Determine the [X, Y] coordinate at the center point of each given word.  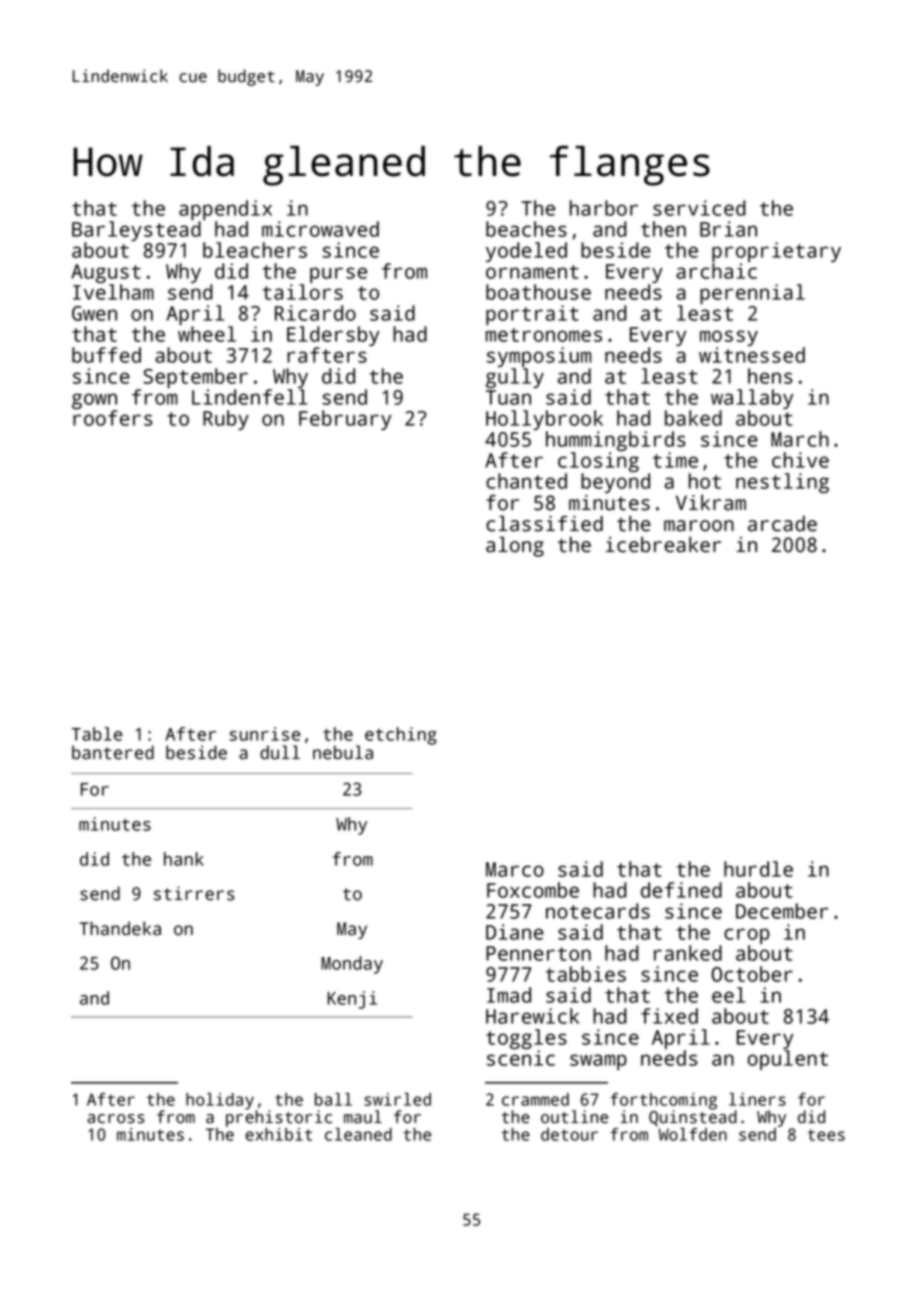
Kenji [352, 1000]
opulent [787, 1060]
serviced [699, 208]
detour [569, 1134]
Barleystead [136, 231]
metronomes [544, 335]
